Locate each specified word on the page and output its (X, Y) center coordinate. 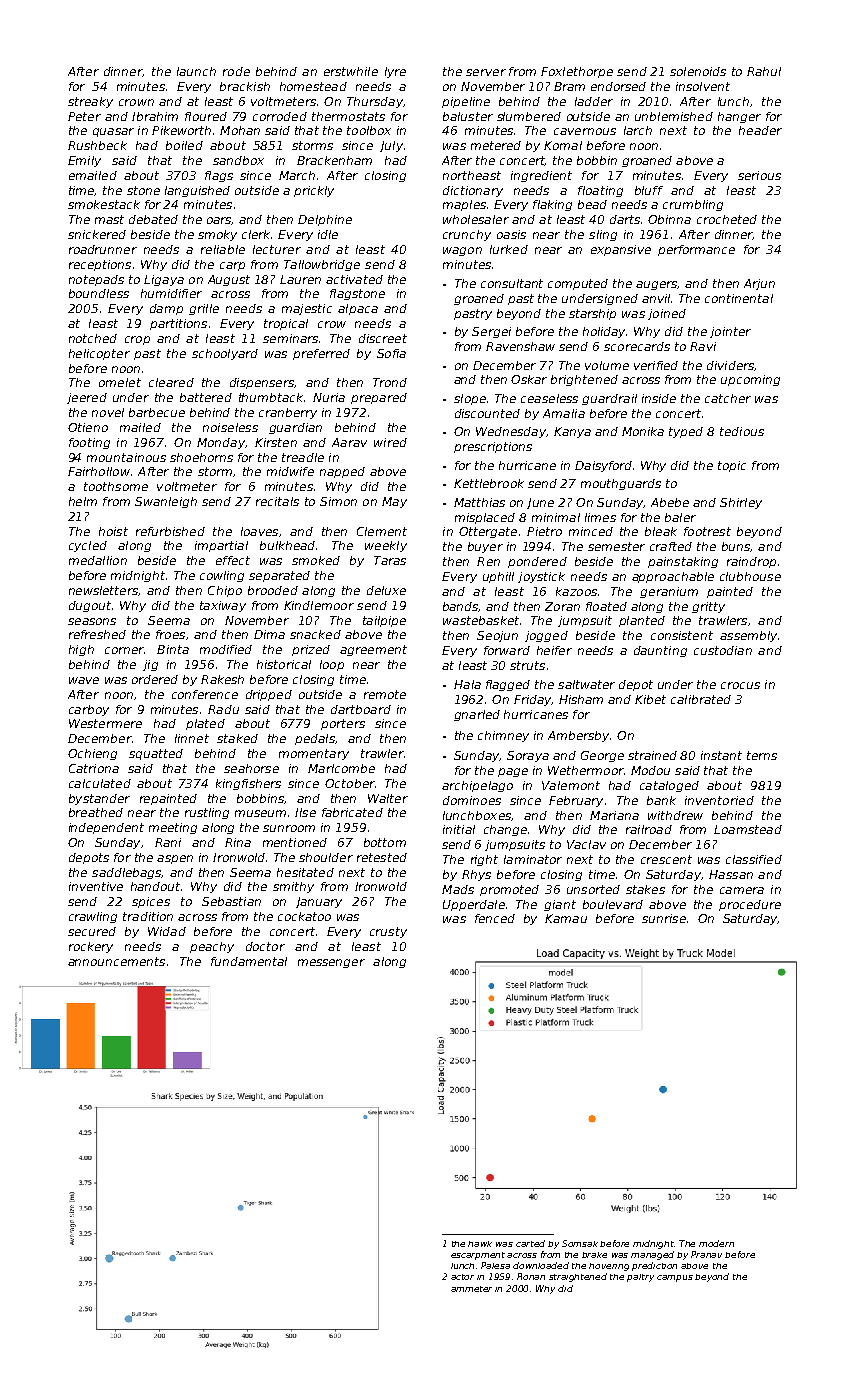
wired (390, 442)
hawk (480, 1244)
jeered (87, 398)
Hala (467, 684)
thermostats (348, 116)
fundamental (249, 961)
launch (196, 71)
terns (762, 755)
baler (680, 517)
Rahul (764, 71)
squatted (156, 754)
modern (716, 1243)
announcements (116, 961)
